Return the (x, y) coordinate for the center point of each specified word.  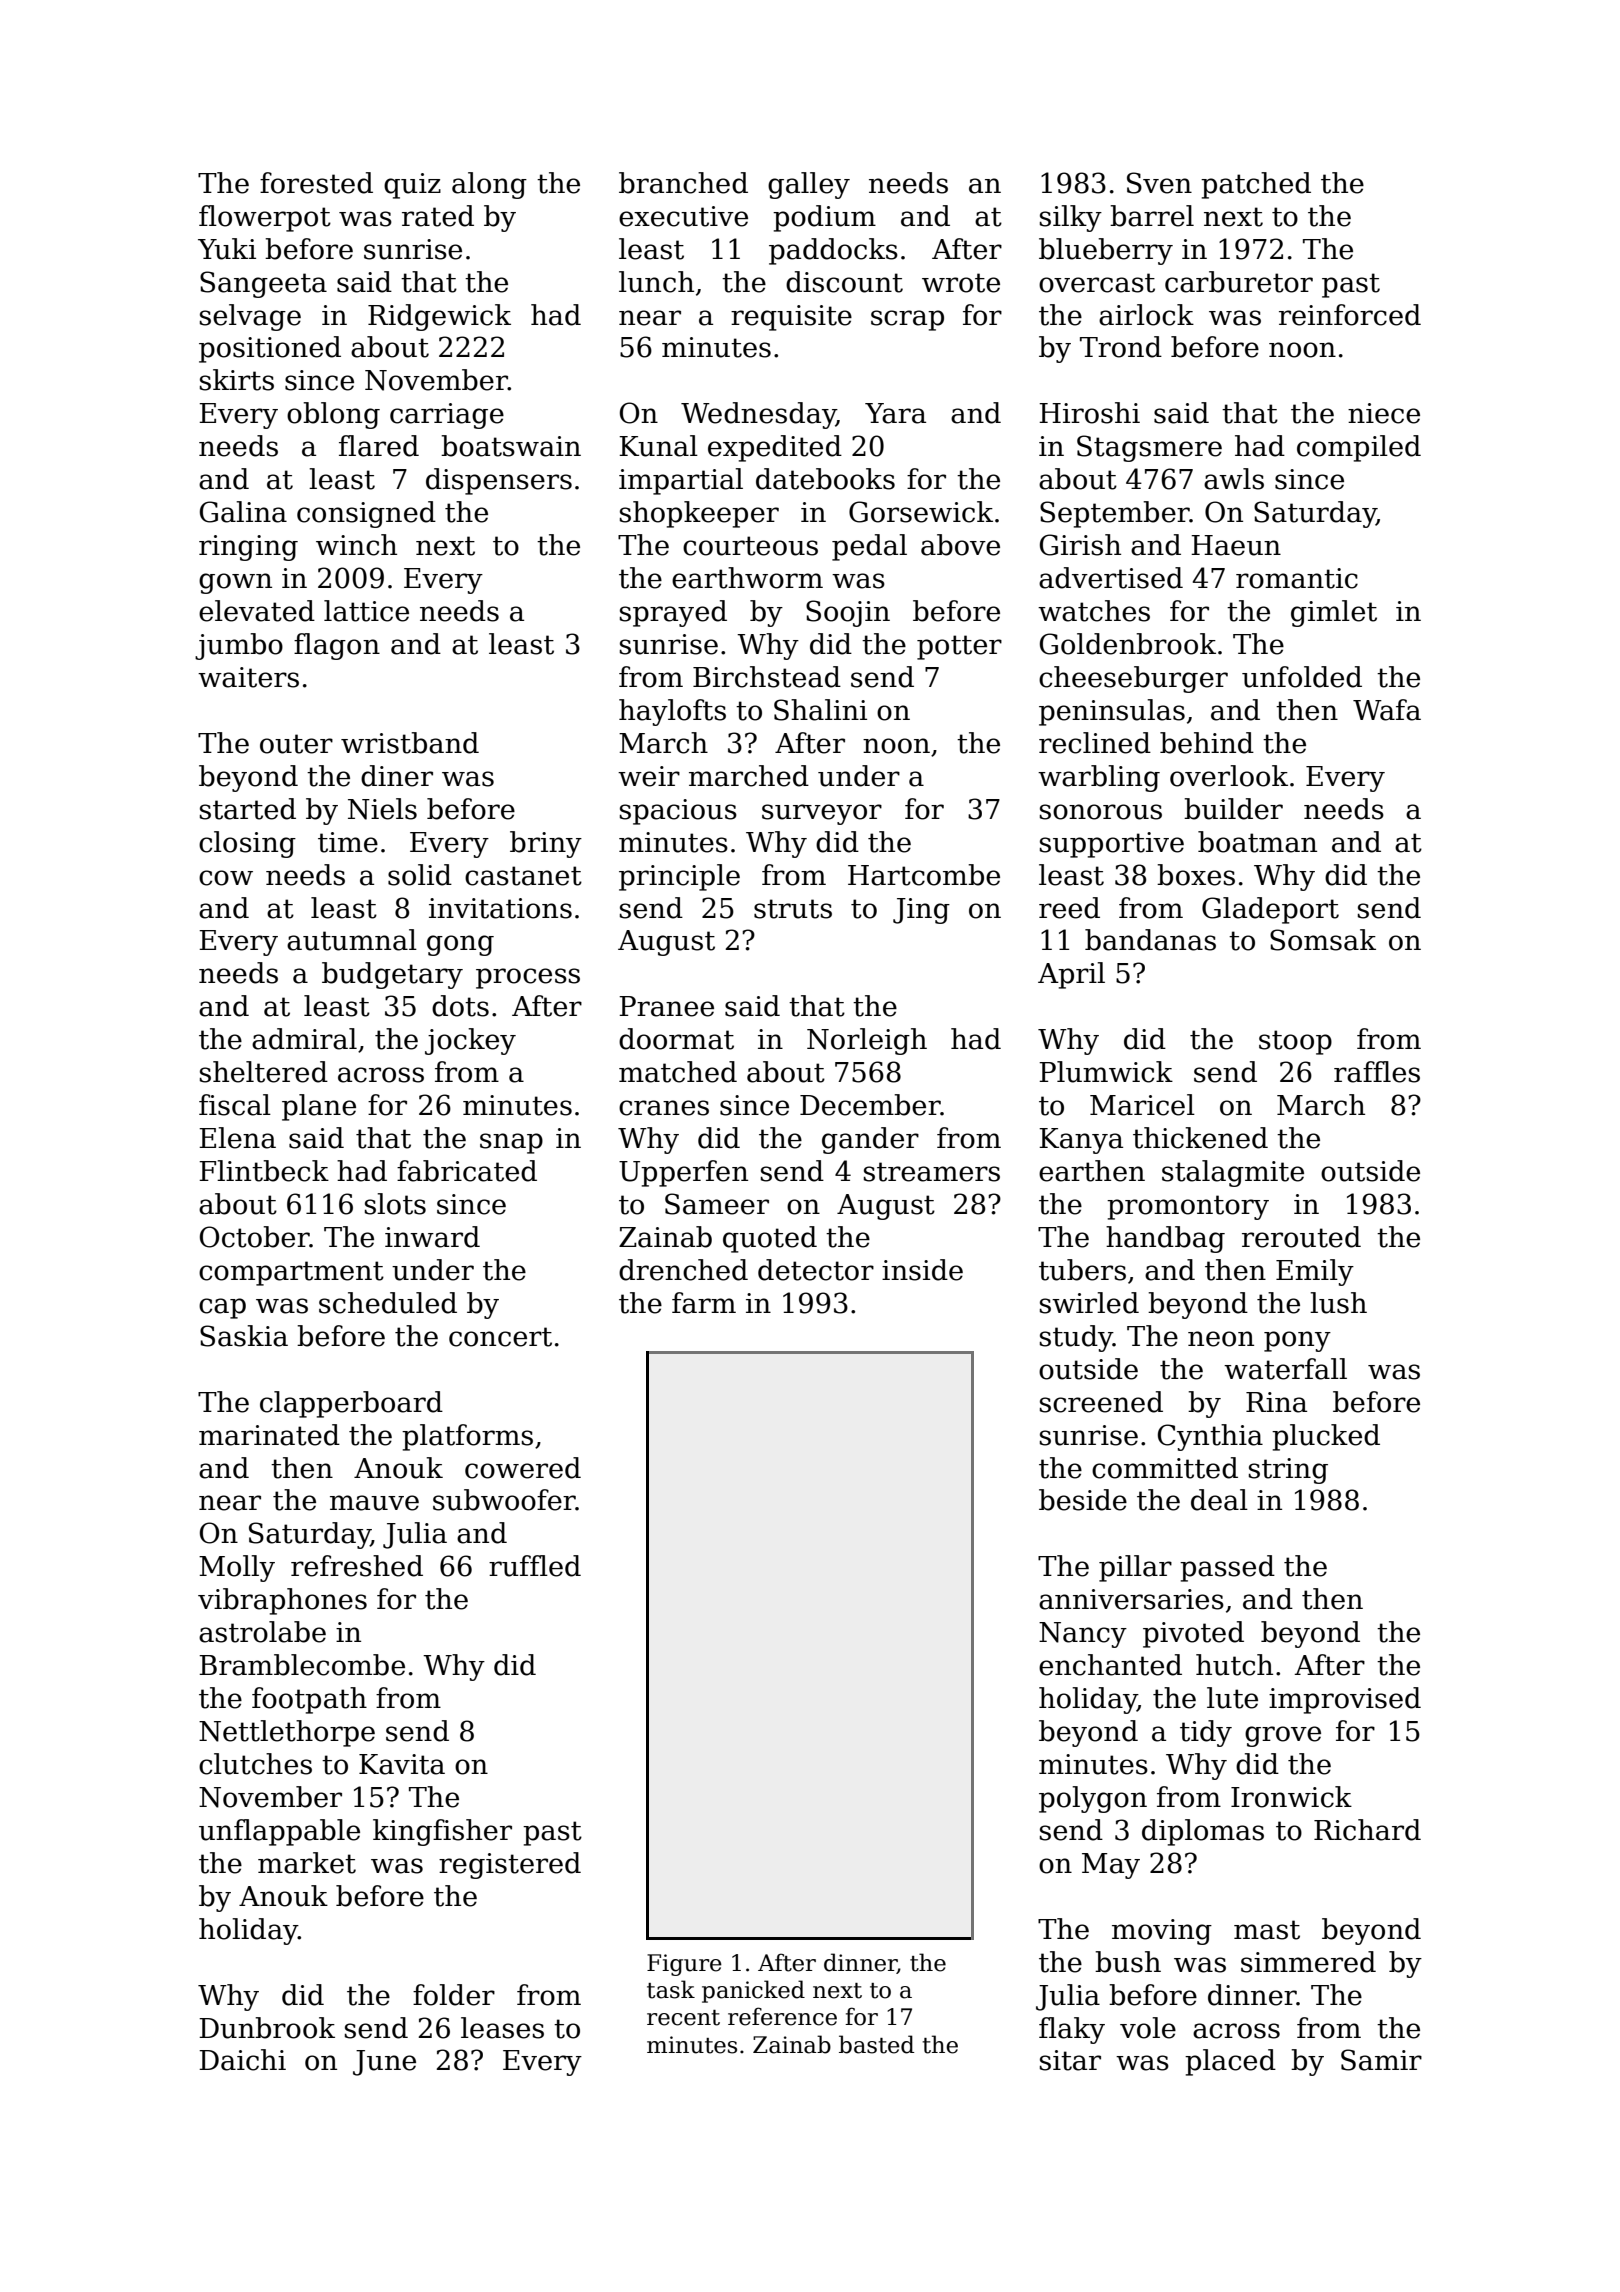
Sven (1159, 183)
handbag (1165, 1239)
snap (511, 1143)
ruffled (535, 1566)
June (384, 2063)
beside (1083, 1500)
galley (809, 185)
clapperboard (351, 1404)
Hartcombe (924, 875)
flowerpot (265, 218)
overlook (1229, 776)
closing (247, 844)
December (870, 1105)
